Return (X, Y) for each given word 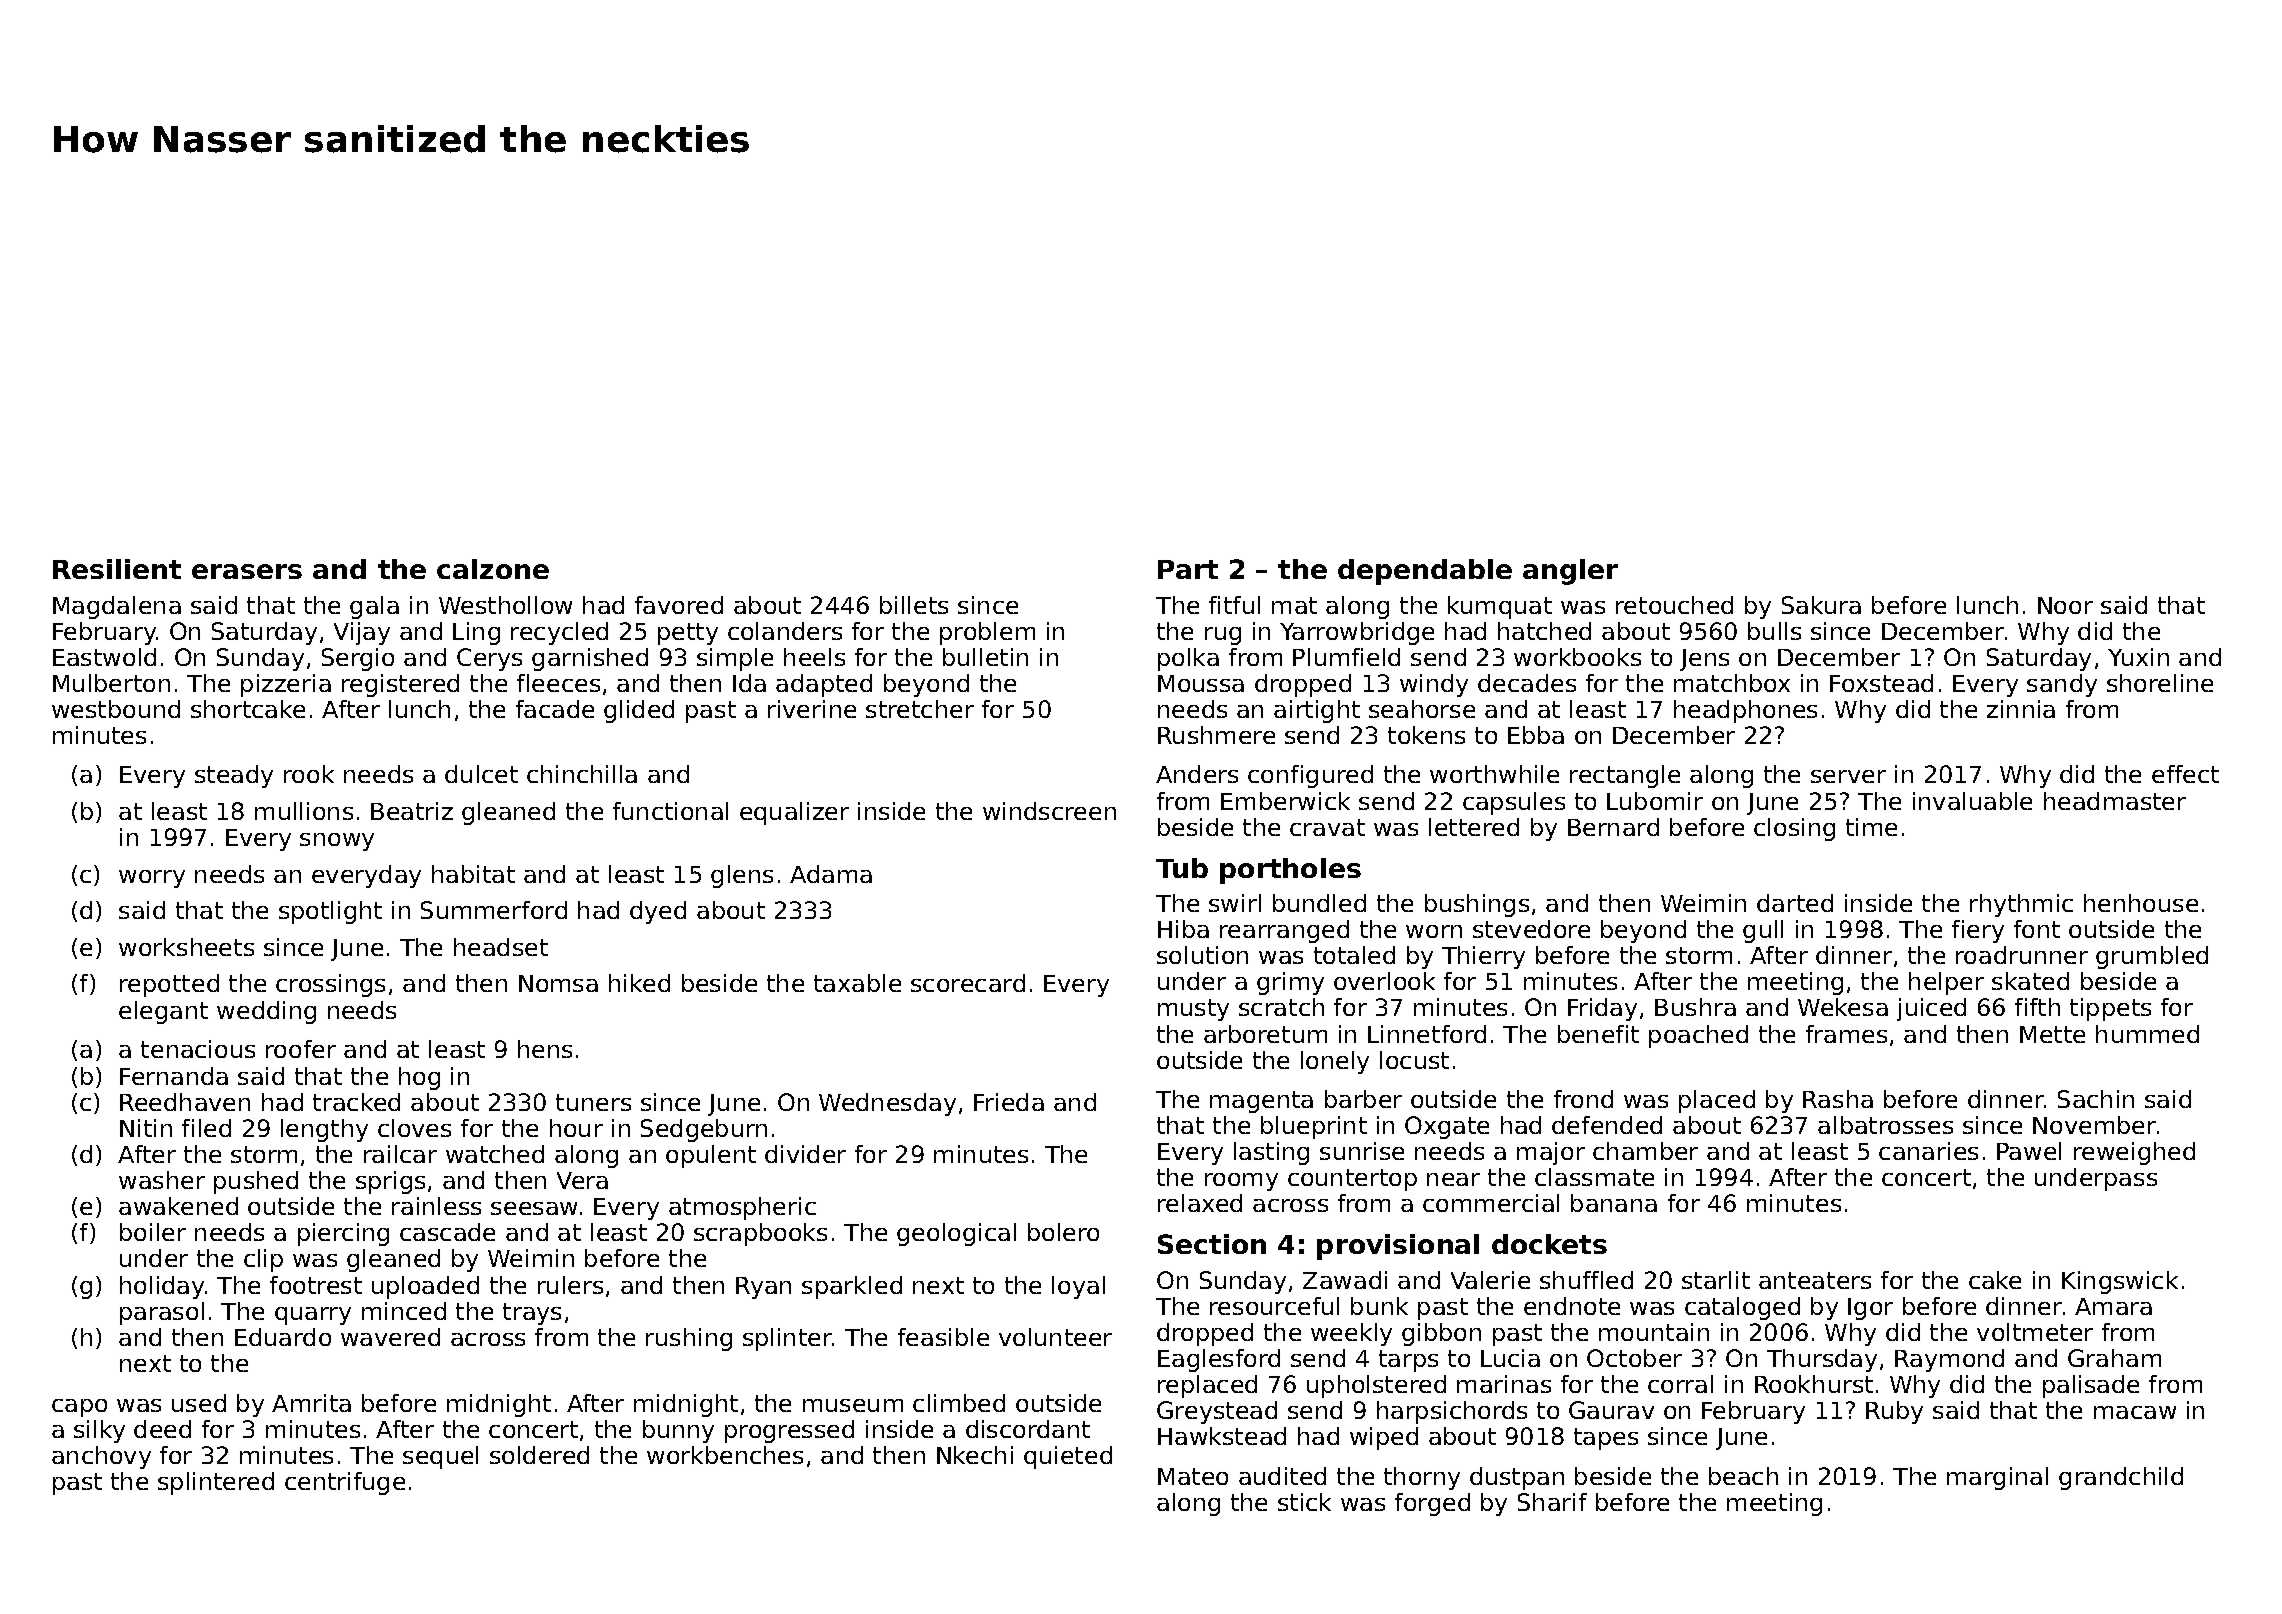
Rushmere (1216, 735)
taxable (857, 983)
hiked (639, 983)
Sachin (2096, 1099)
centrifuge (345, 1483)
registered (400, 685)
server (1848, 776)
